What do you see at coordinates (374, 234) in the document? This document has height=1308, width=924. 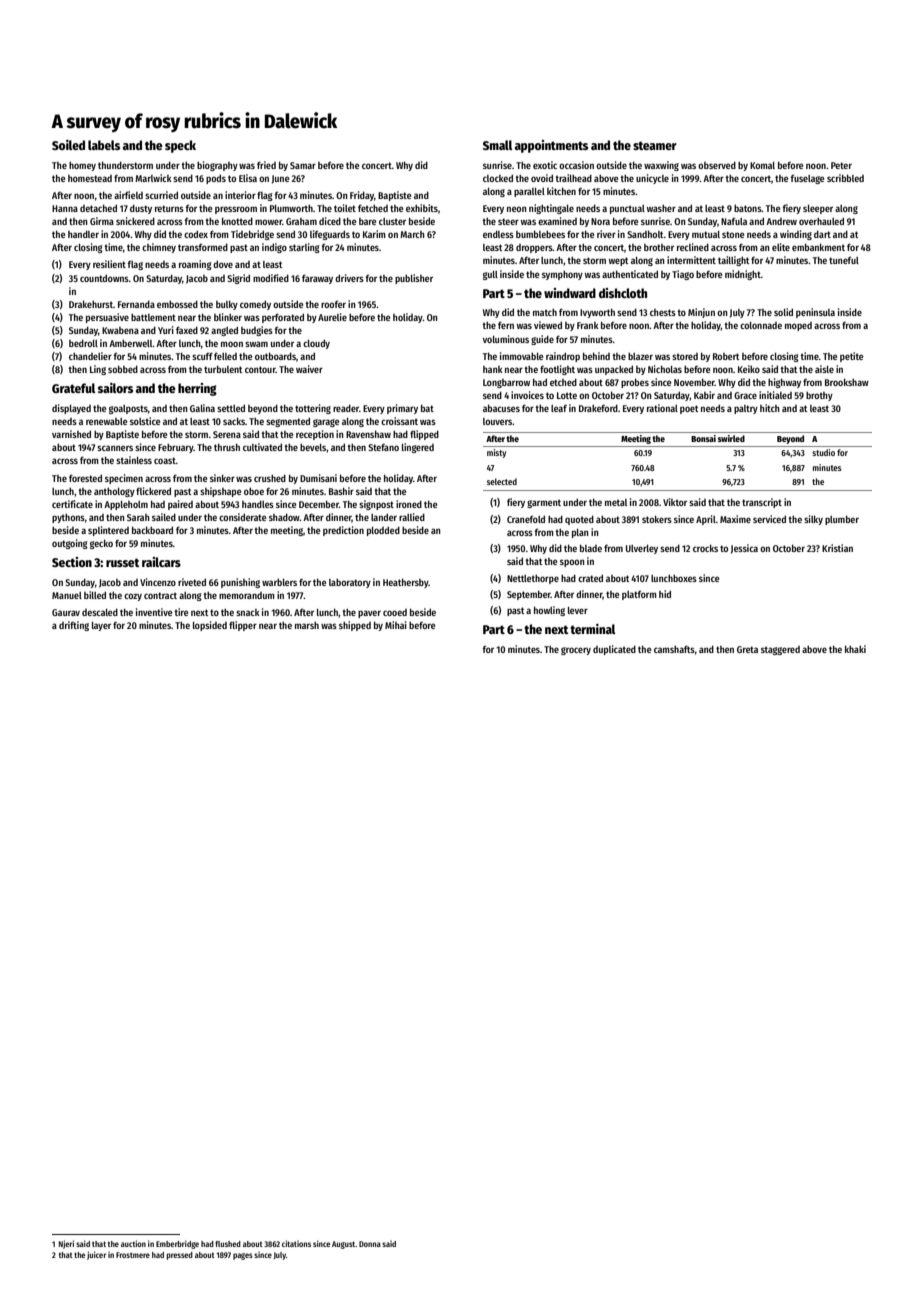 I see `Karim` at bounding box center [374, 234].
